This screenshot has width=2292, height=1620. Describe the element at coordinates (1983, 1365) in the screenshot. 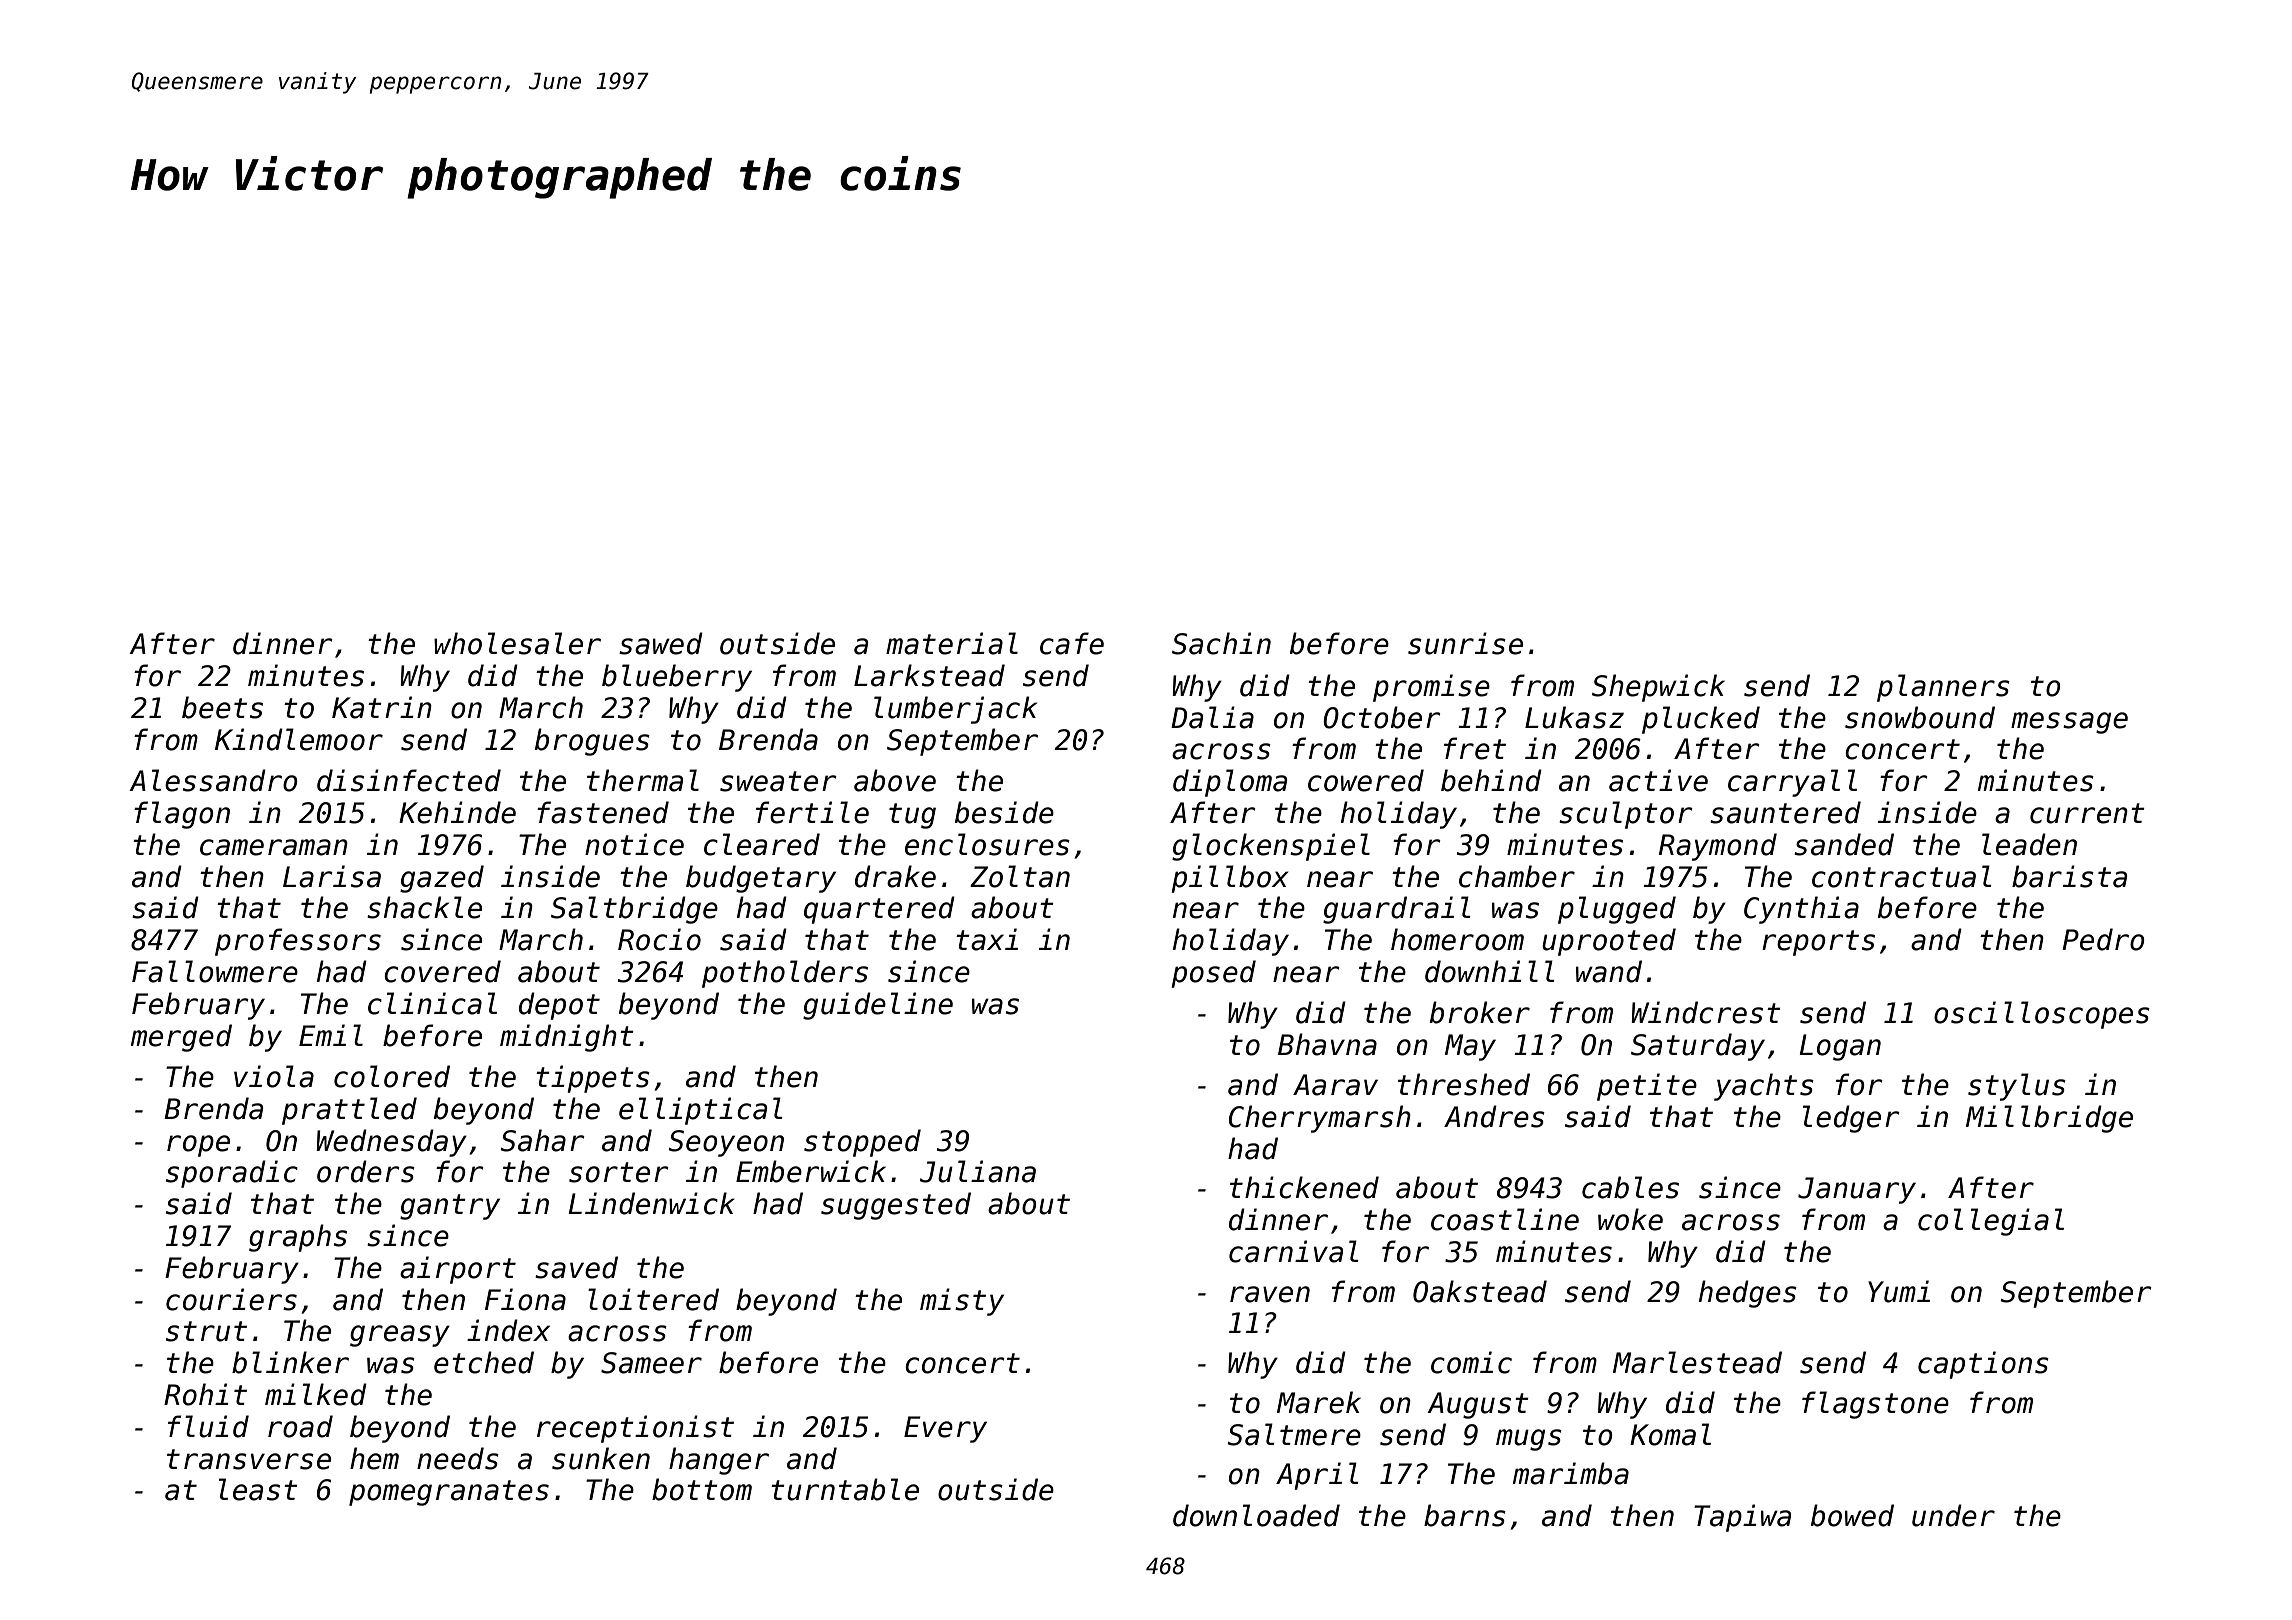

I see `captions` at that location.
